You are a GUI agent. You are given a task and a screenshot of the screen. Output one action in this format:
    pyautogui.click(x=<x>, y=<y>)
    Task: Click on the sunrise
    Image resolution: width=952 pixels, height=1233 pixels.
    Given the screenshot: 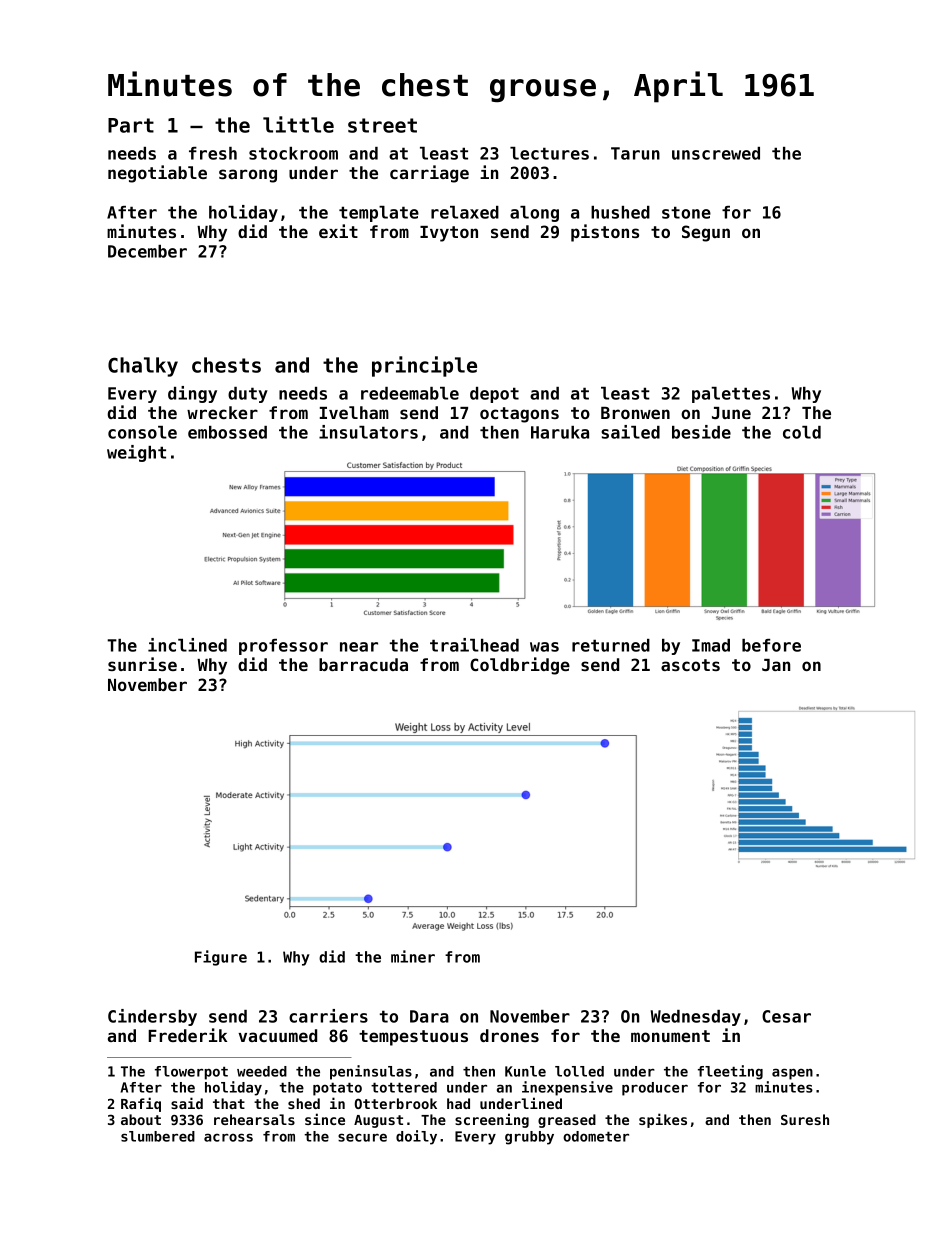 What is the action you would take?
    pyautogui.click(x=142, y=664)
